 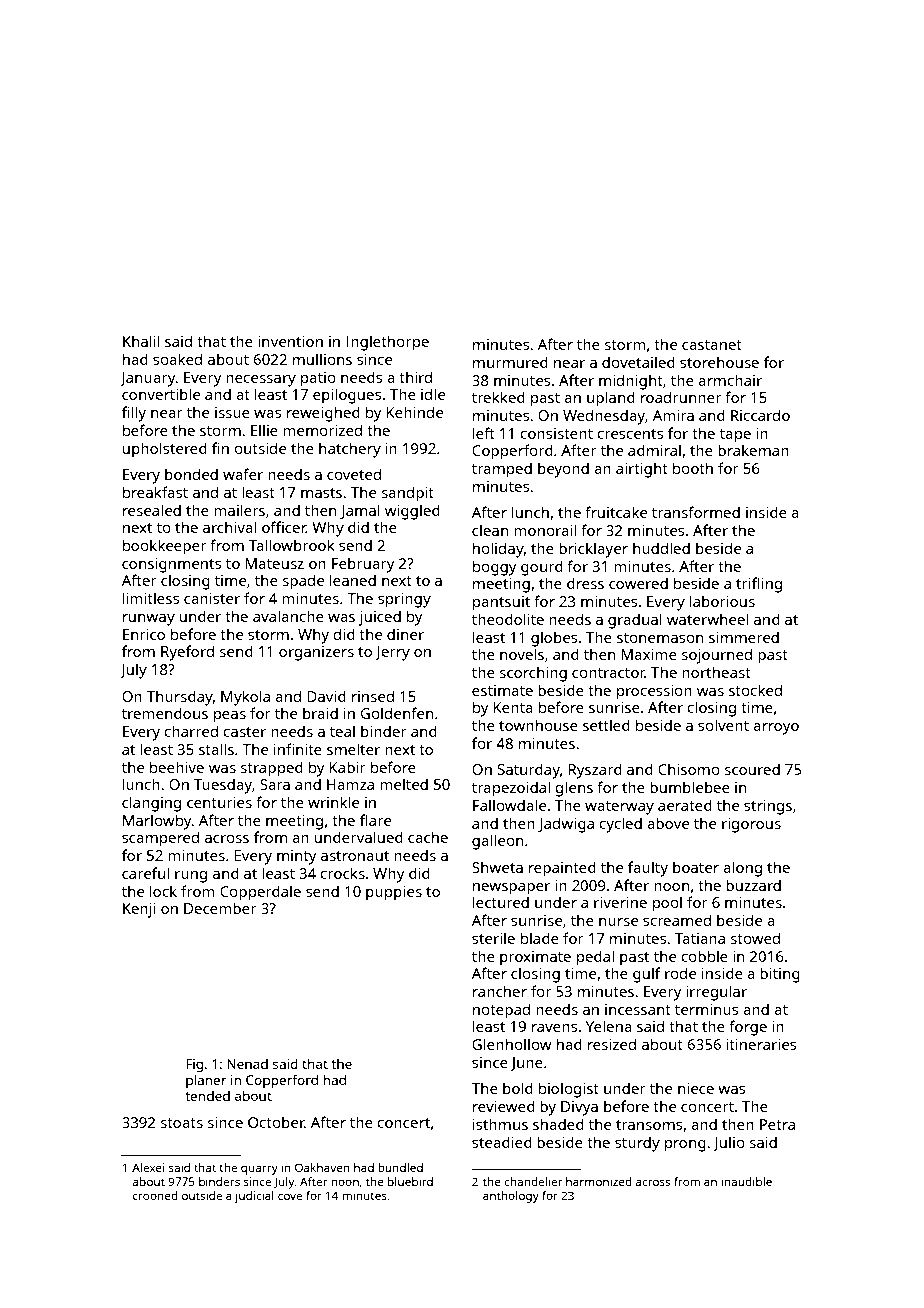 I want to click on runway, so click(x=149, y=620).
